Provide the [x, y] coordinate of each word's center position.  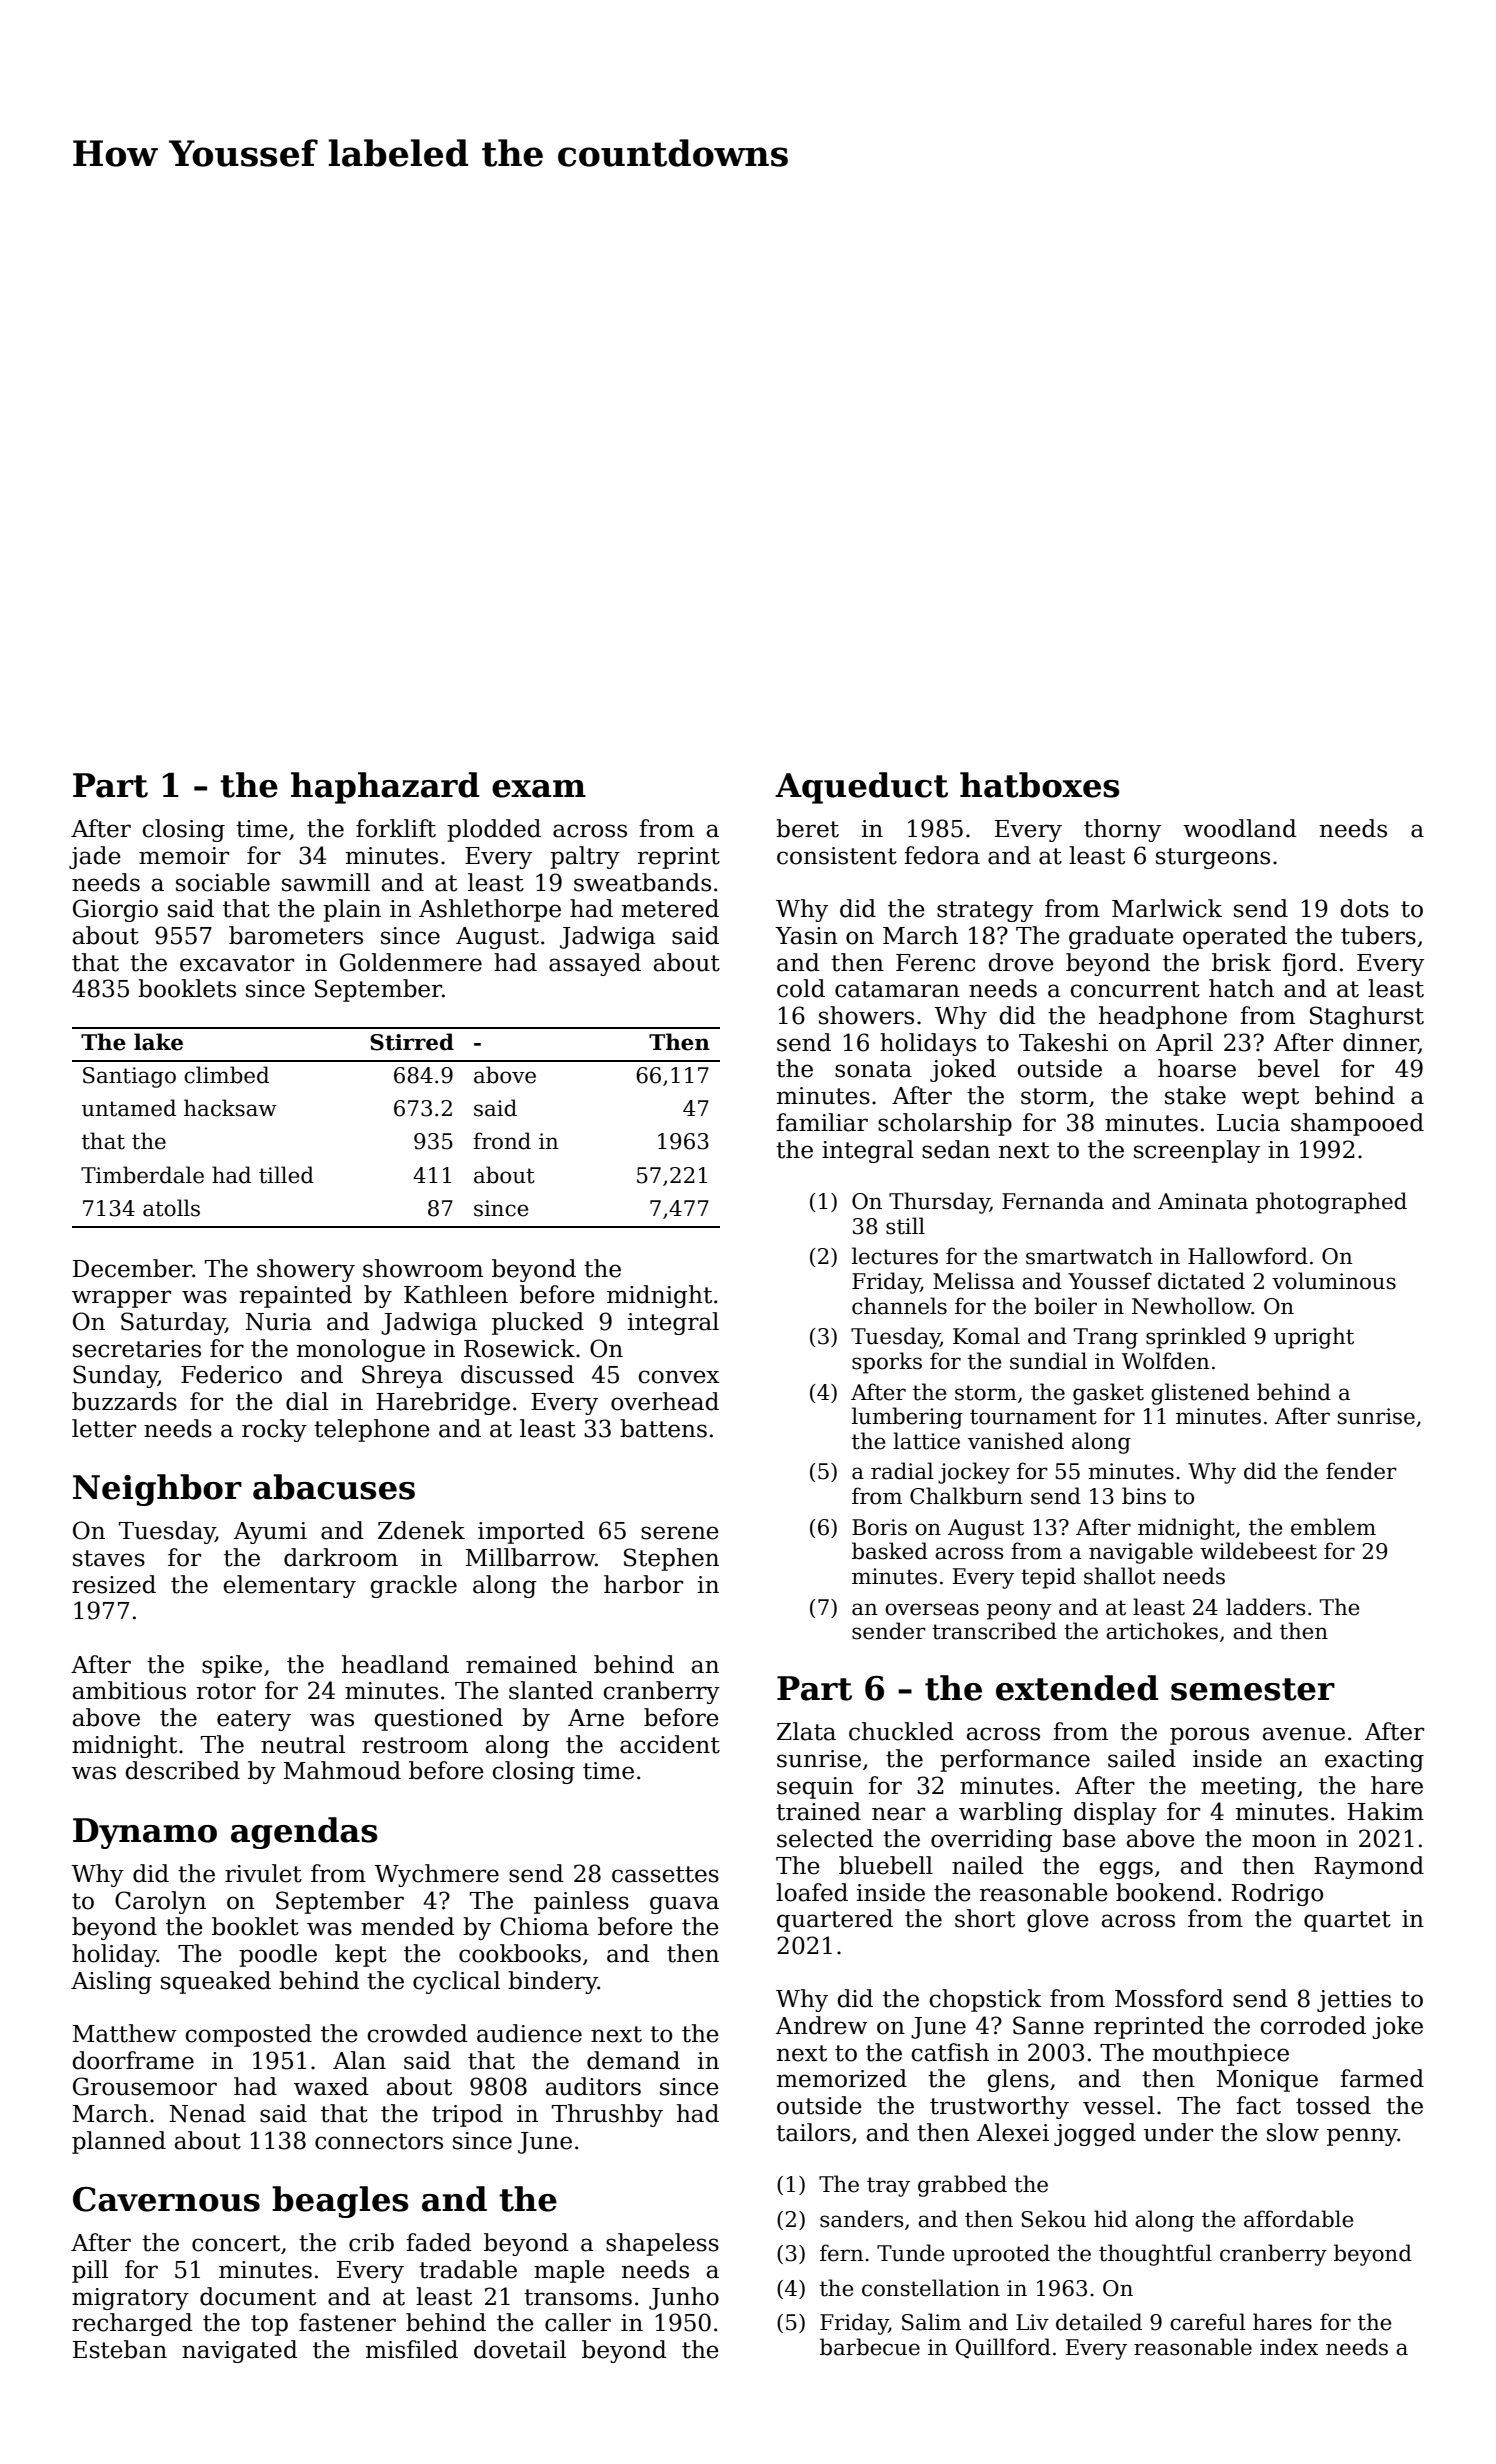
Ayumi [270, 1533]
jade [95, 857]
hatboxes [1039, 785]
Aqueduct [861, 788]
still [905, 1226]
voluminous [1334, 1281]
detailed [1099, 2322]
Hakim [1385, 1811]
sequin [815, 1788]
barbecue [870, 2347]
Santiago [129, 1077]
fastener [347, 2322]
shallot [1120, 1576]
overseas [932, 1609]
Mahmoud [342, 1770]
